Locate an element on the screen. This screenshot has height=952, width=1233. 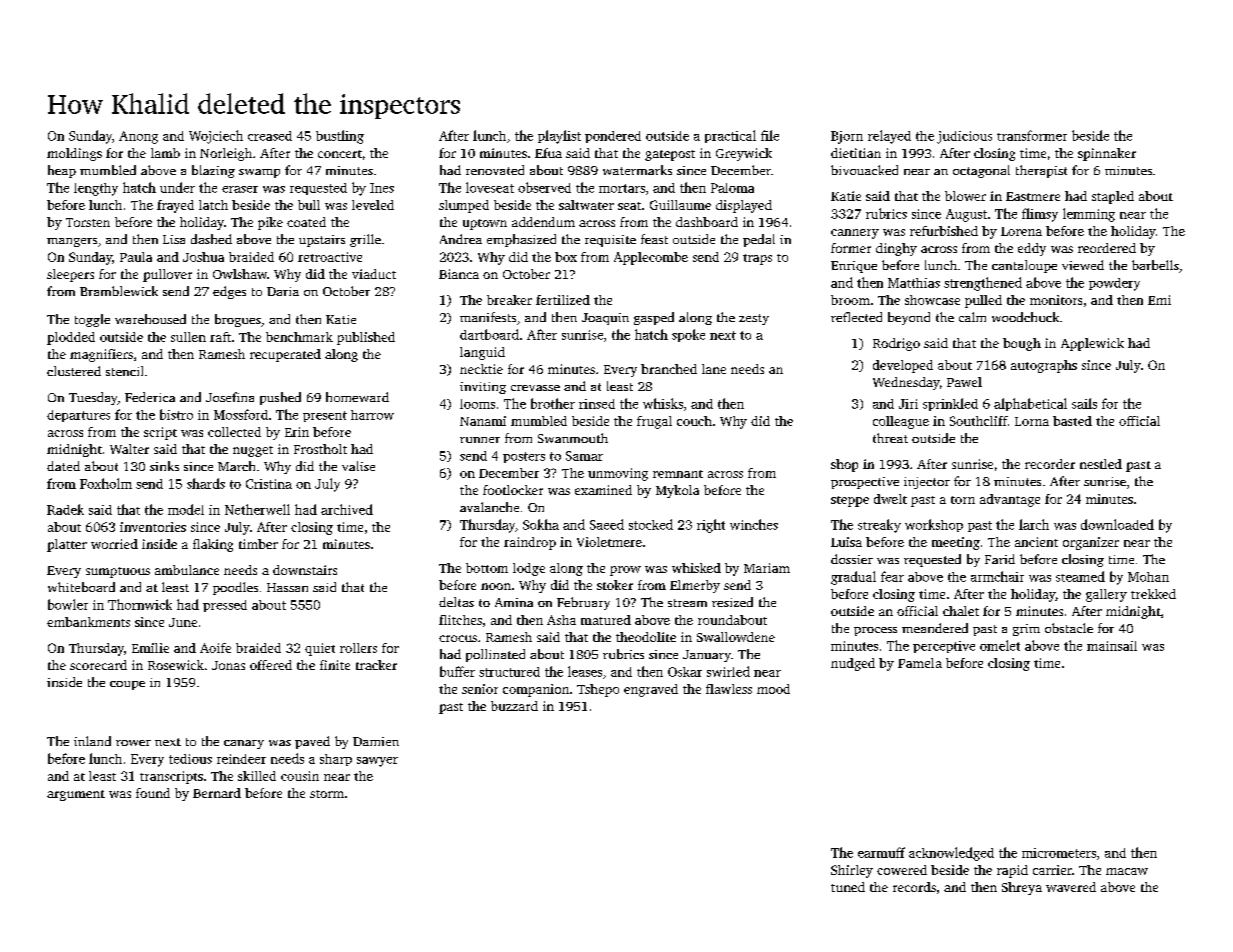
armchair is located at coordinates (997, 576).
